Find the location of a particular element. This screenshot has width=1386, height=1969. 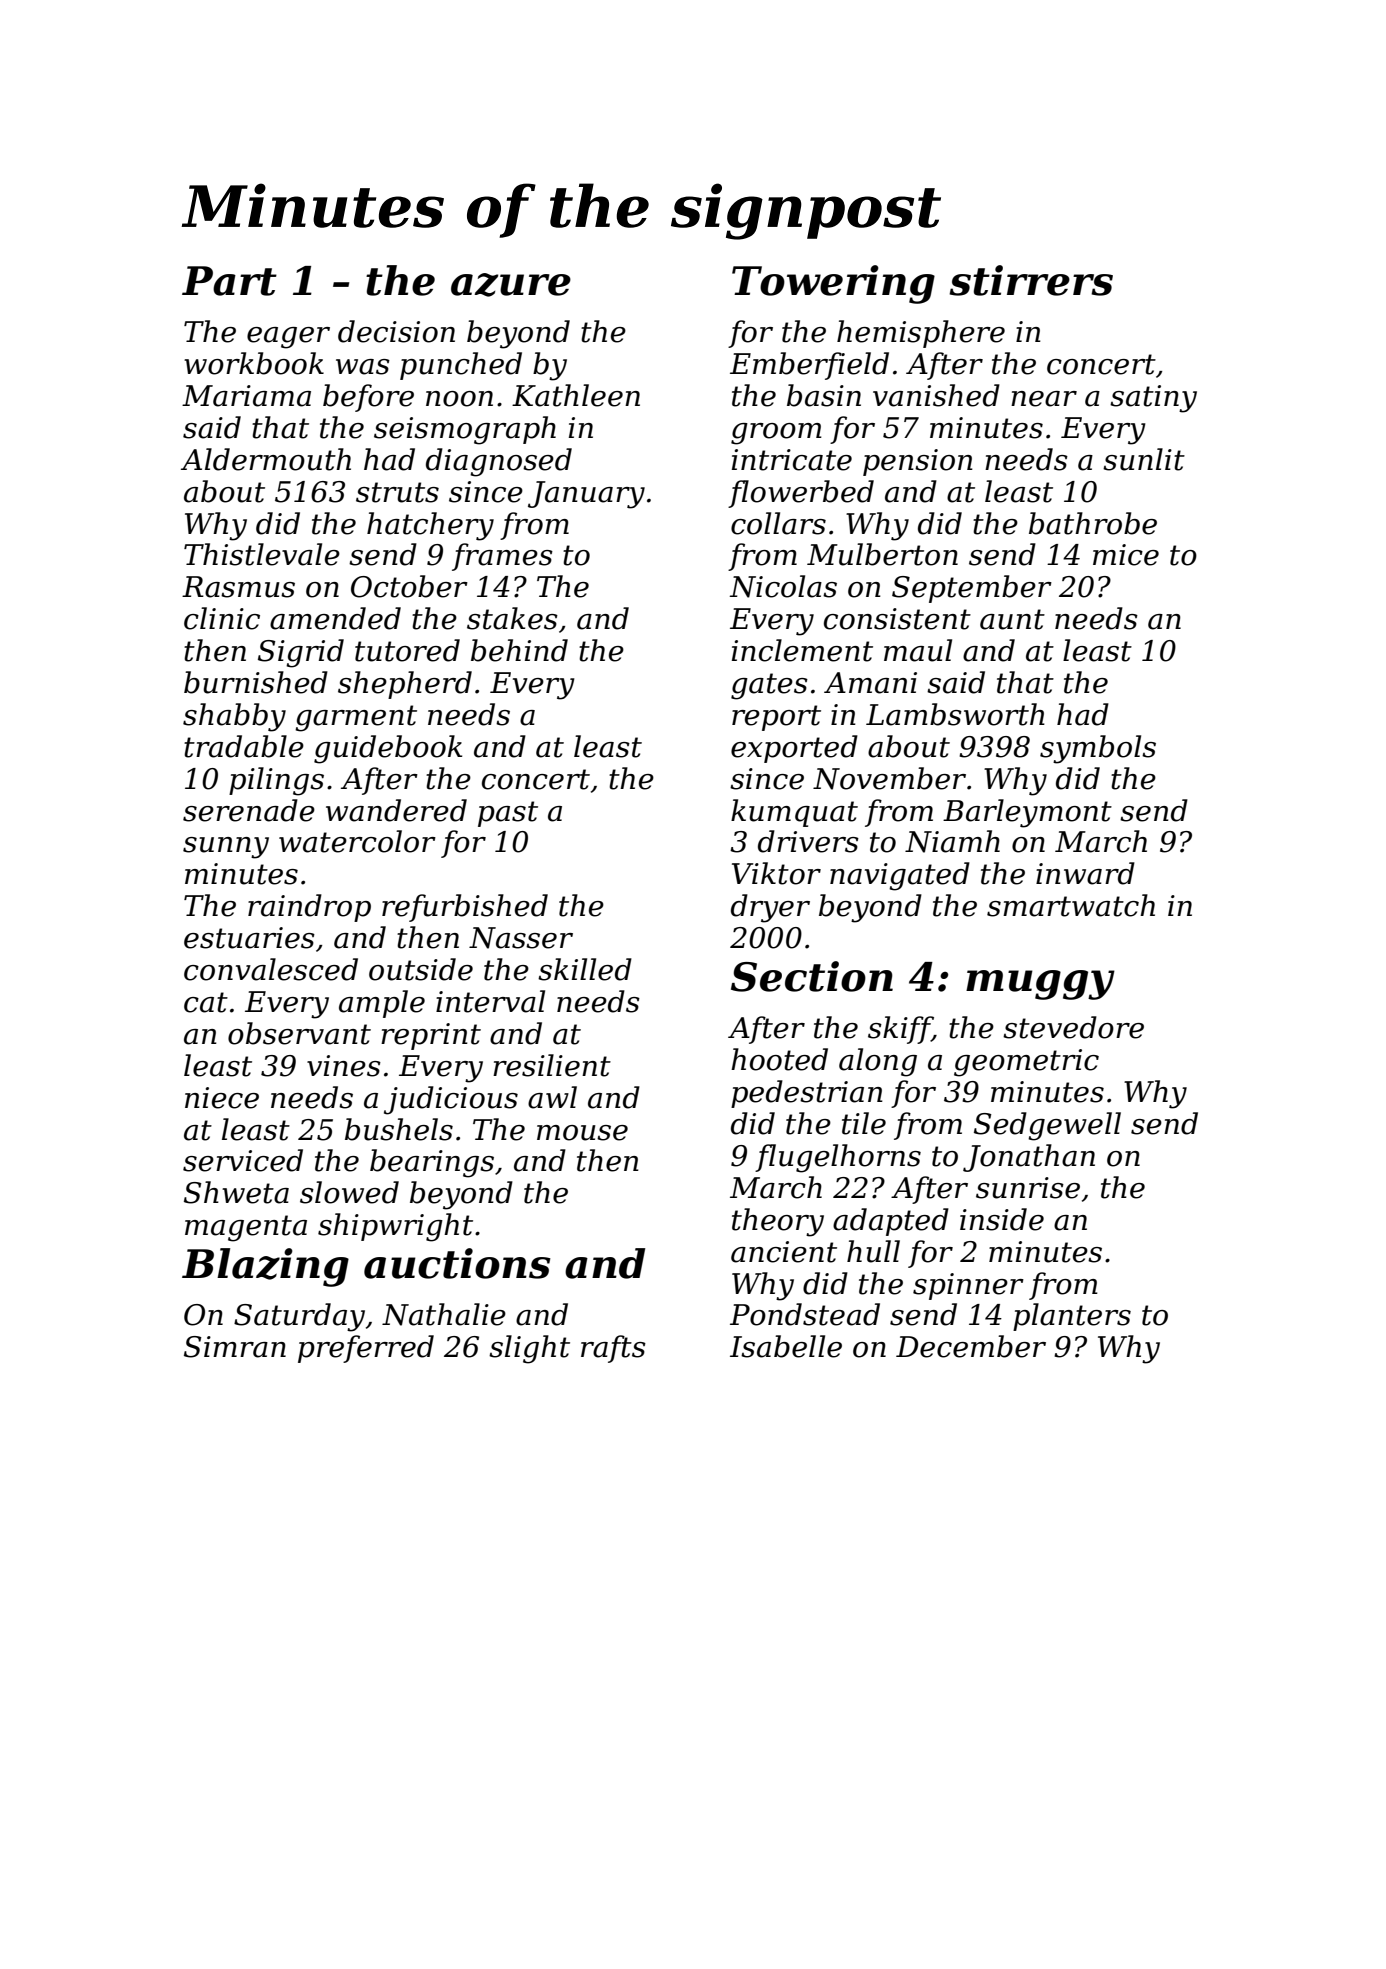

niece is located at coordinates (222, 1098).
